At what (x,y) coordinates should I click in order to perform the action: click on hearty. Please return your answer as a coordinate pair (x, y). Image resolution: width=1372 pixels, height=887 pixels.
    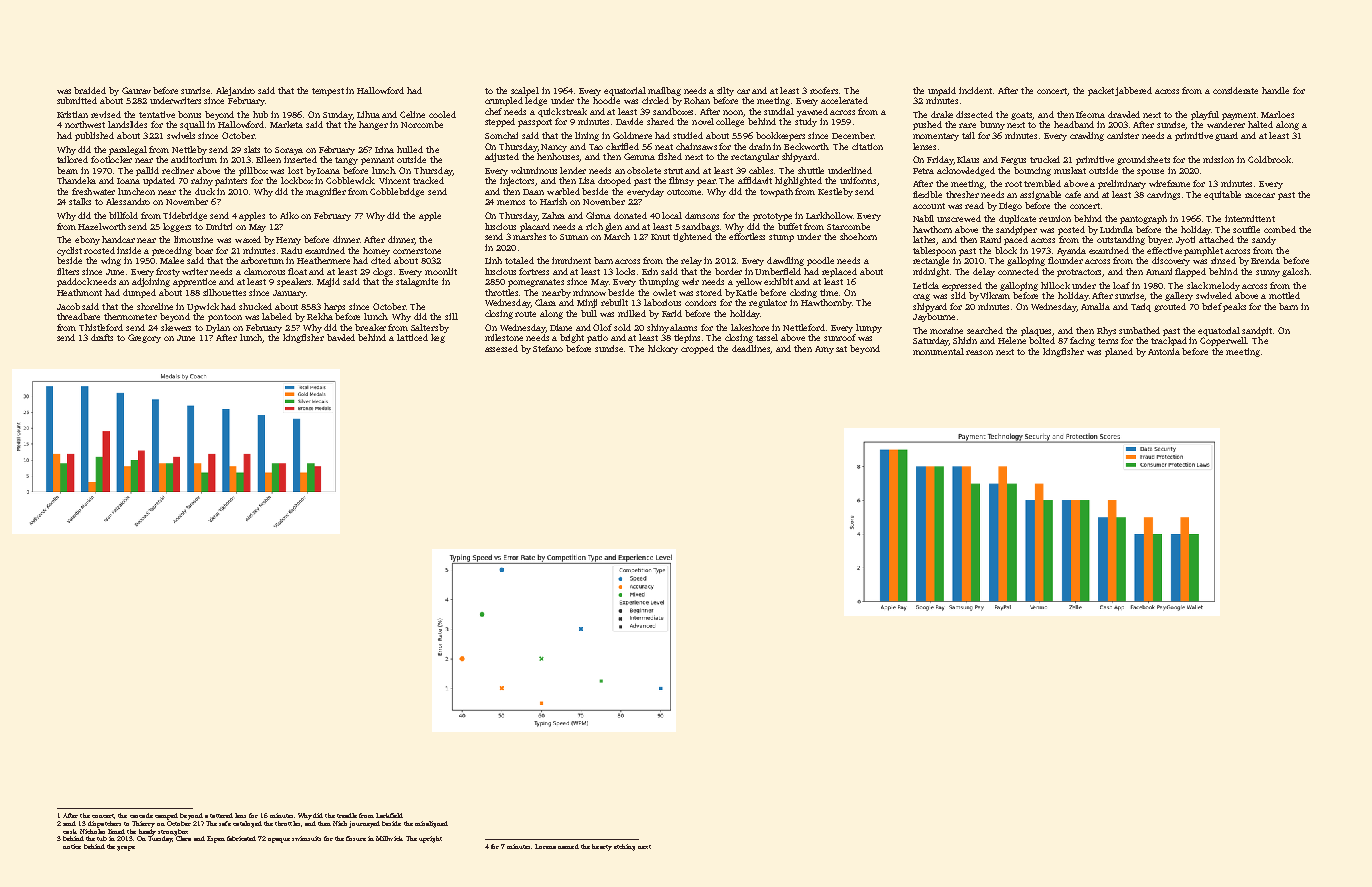
    Looking at the image, I should click on (602, 847).
